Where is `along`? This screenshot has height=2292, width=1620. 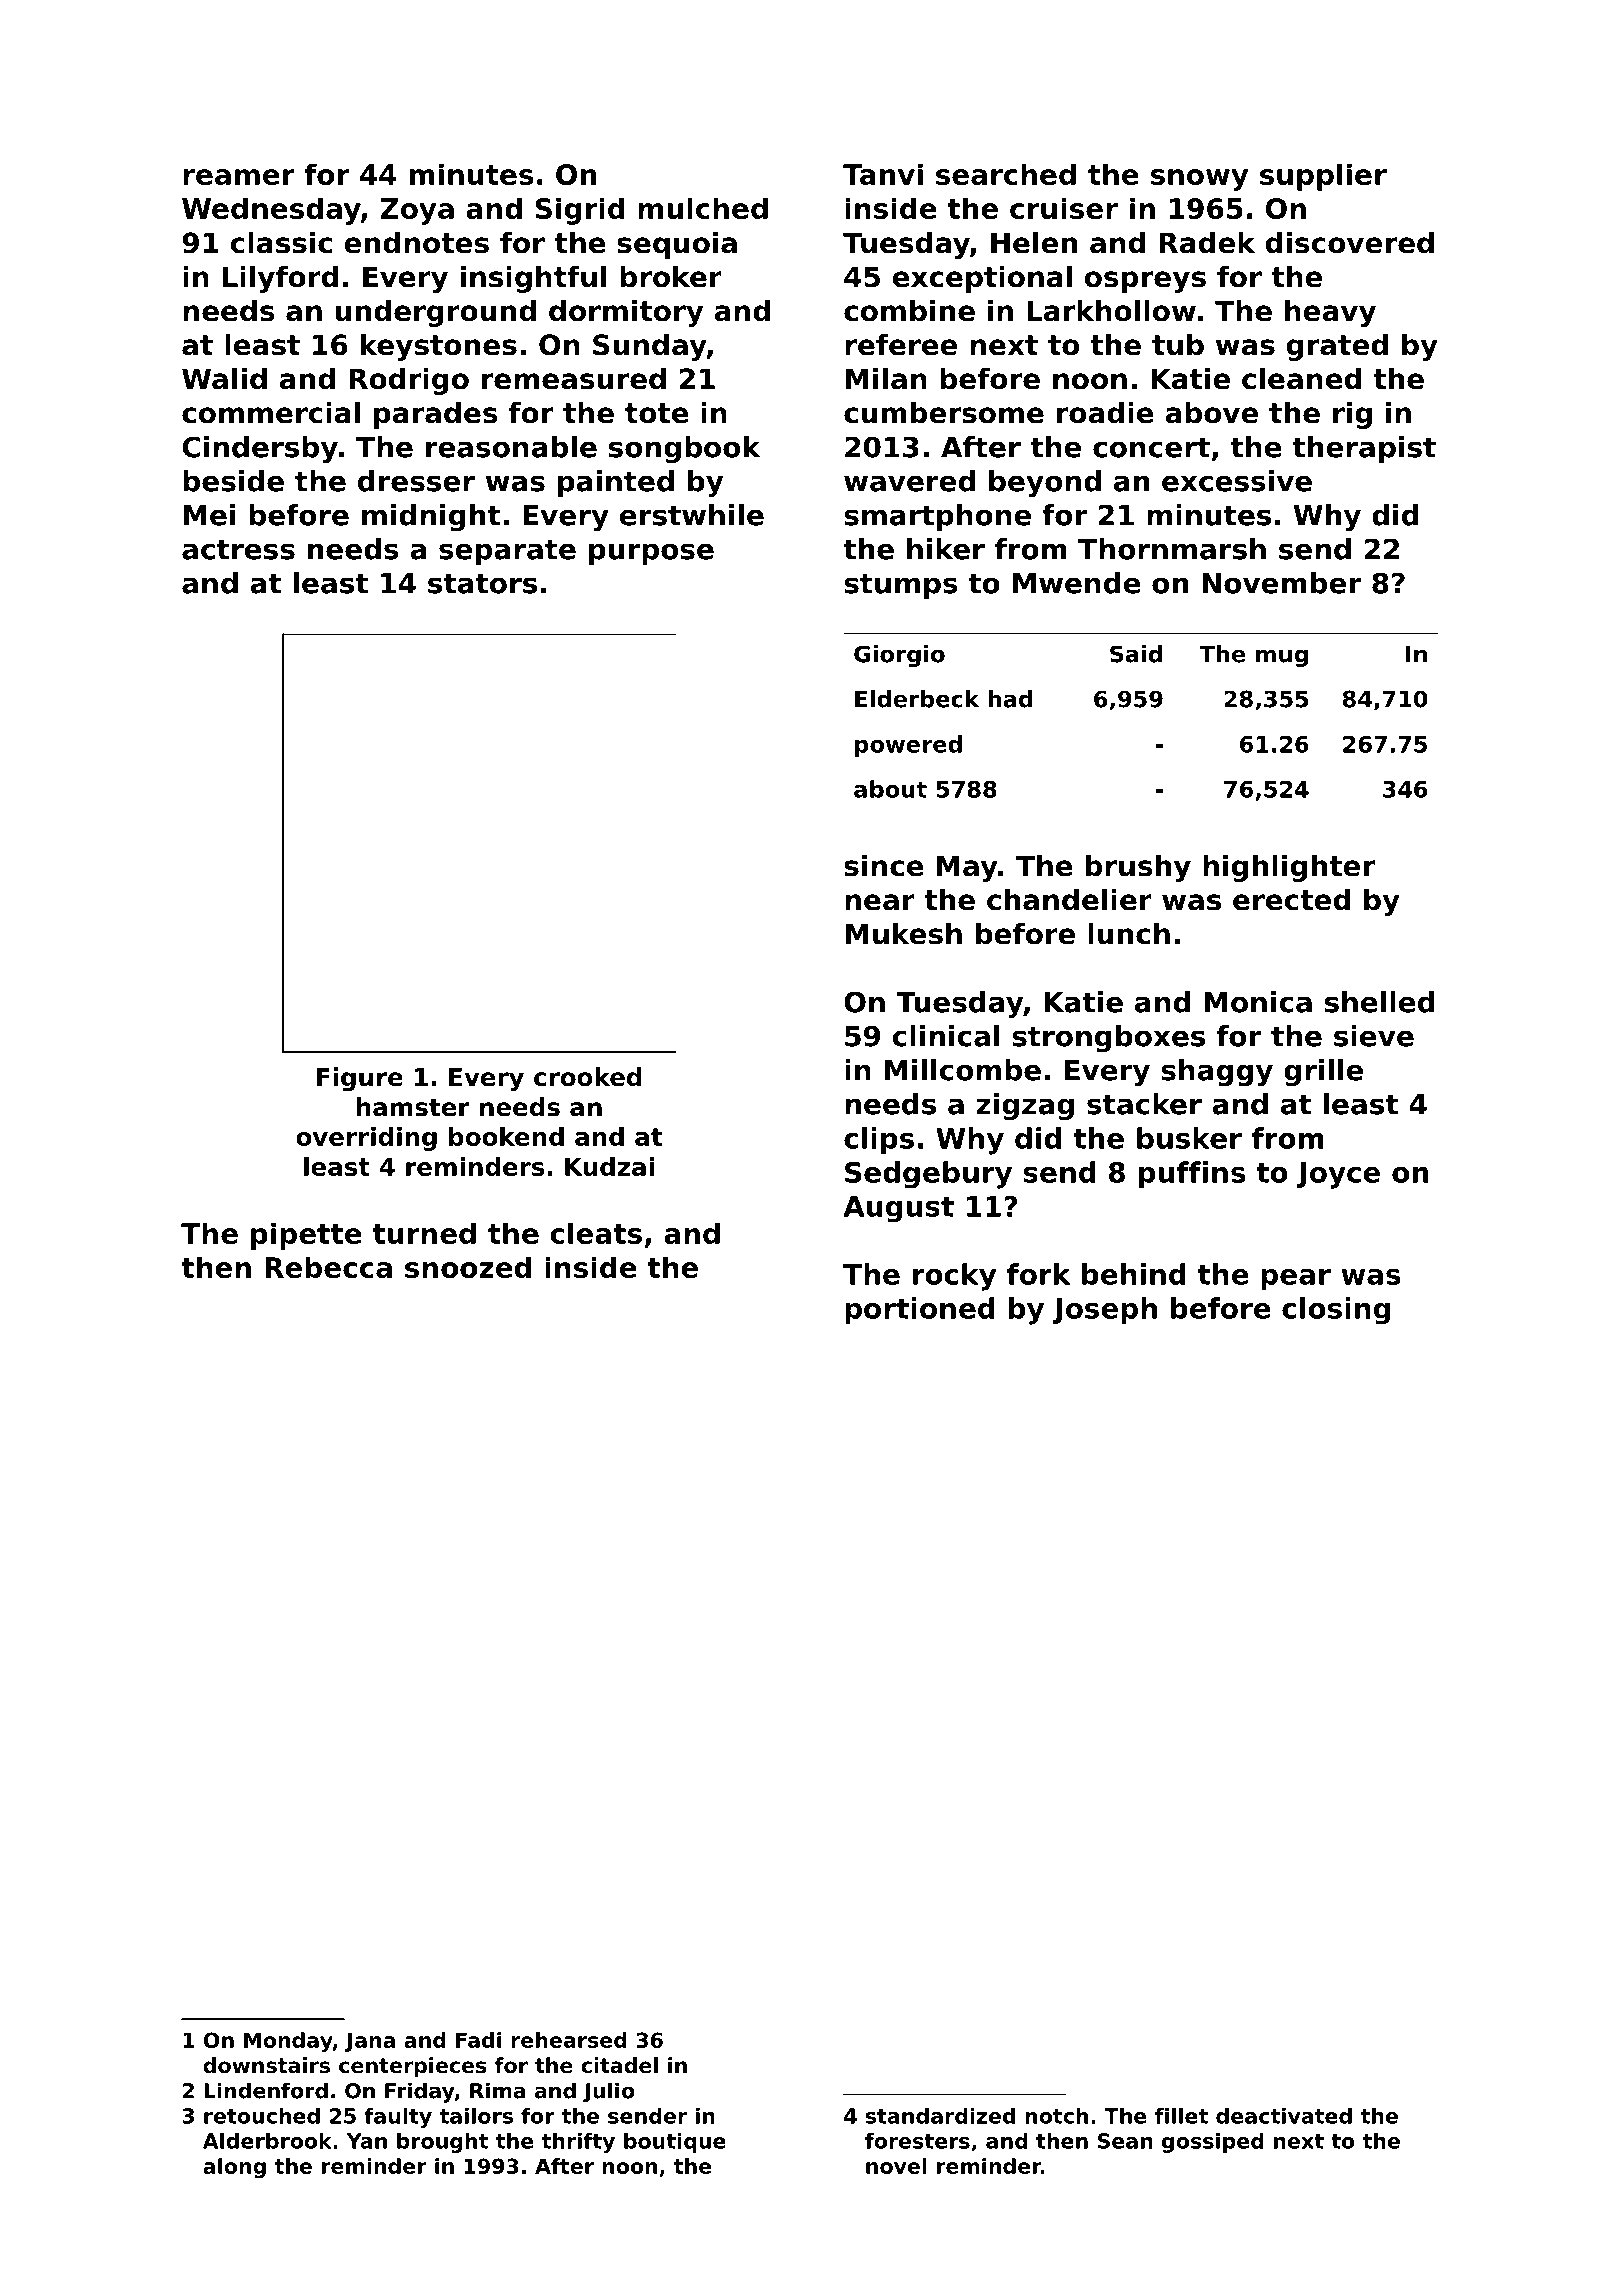 along is located at coordinates (234, 2168).
